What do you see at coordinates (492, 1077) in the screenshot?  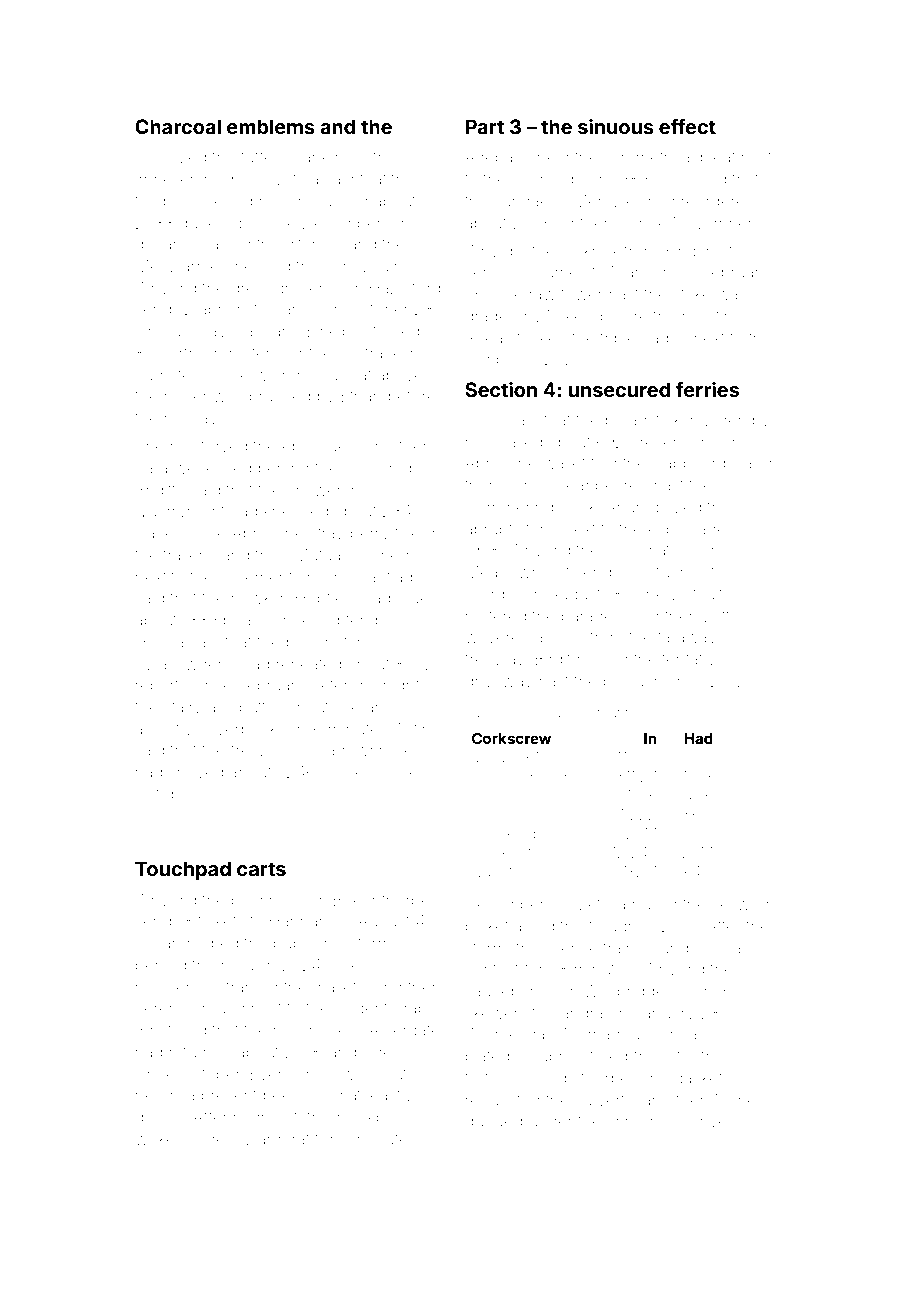 I see `fortress` at bounding box center [492, 1077].
